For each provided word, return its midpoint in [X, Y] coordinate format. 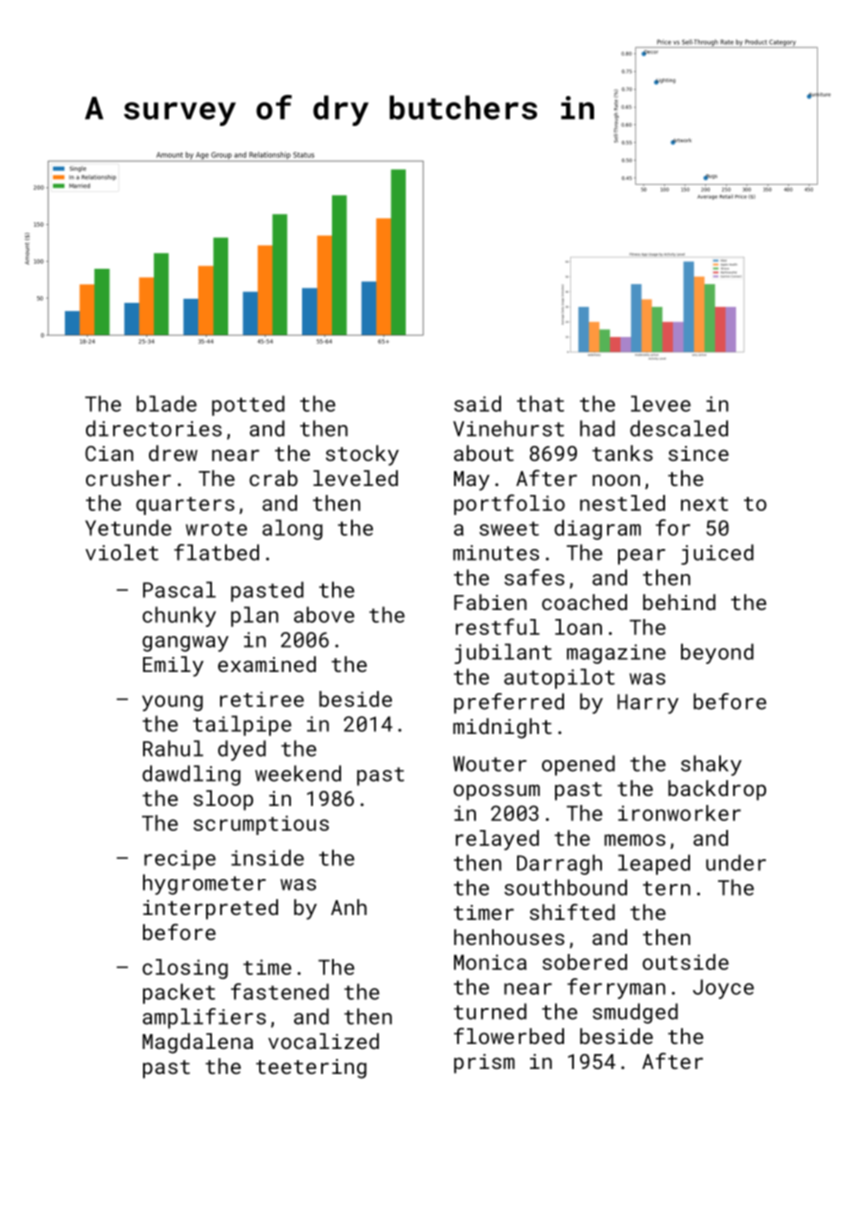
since [698, 453]
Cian [109, 453]
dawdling [191, 775]
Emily [173, 666]
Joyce [723, 989]
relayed [497, 840]
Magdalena [198, 1043]
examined [267, 664]
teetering [311, 1069]
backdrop [717, 790]
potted [248, 405]
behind [679, 602]
